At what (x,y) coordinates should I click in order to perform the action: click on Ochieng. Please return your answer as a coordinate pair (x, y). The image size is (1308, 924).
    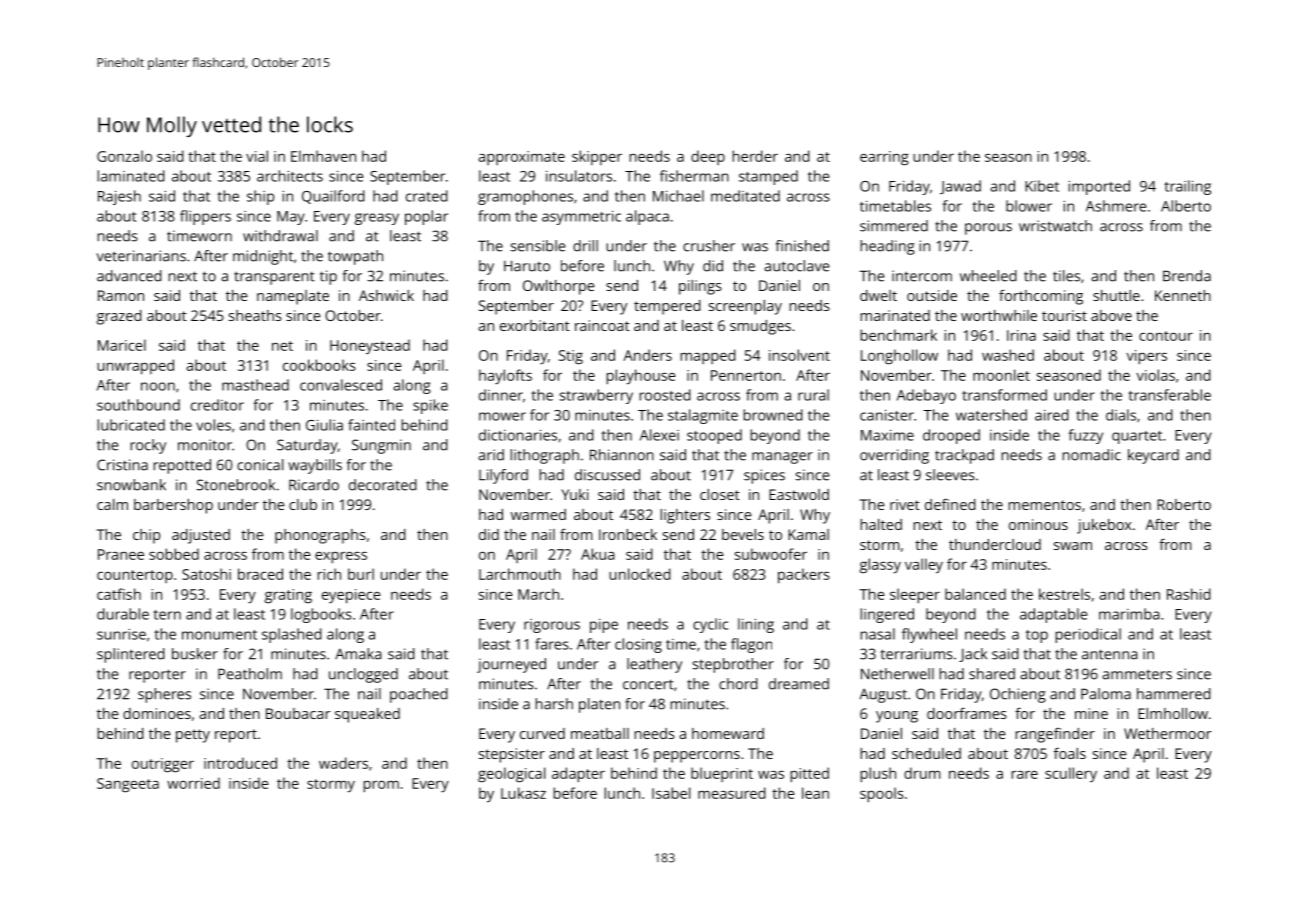
    Looking at the image, I should click on (1018, 695).
